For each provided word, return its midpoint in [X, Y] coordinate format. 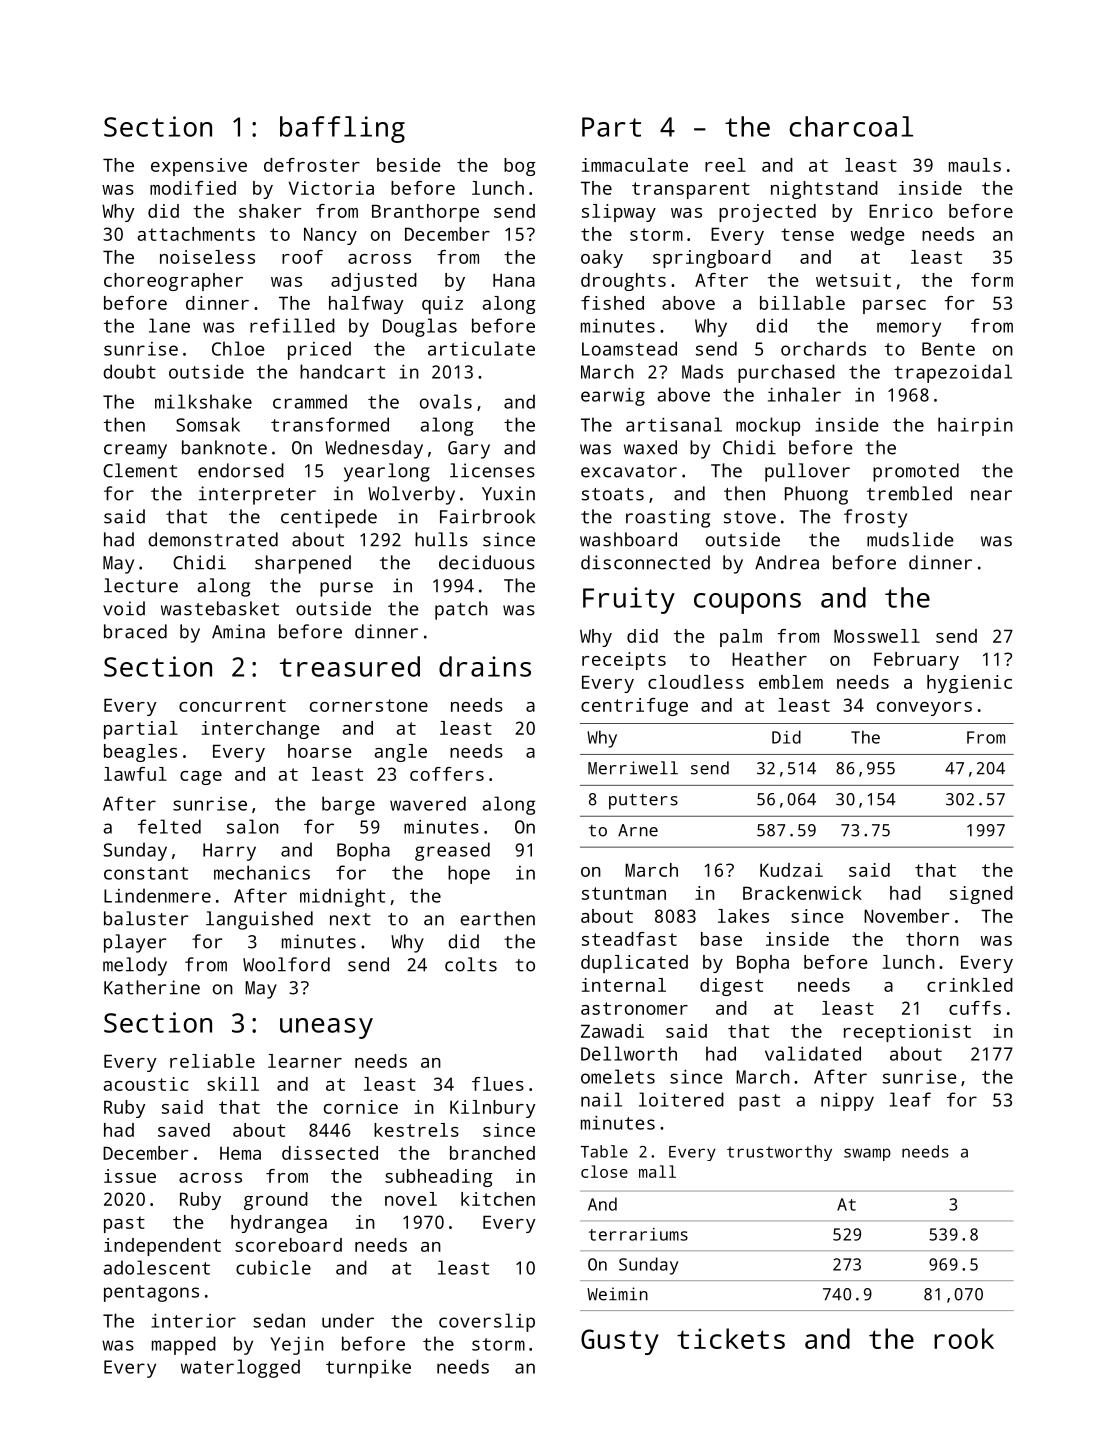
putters [643, 802]
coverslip [487, 1322]
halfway [366, 305]
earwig [613, 397]
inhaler [804, 394]
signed [981, 895]
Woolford [286, 964]
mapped [184, 1345]
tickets [731, 1338]
